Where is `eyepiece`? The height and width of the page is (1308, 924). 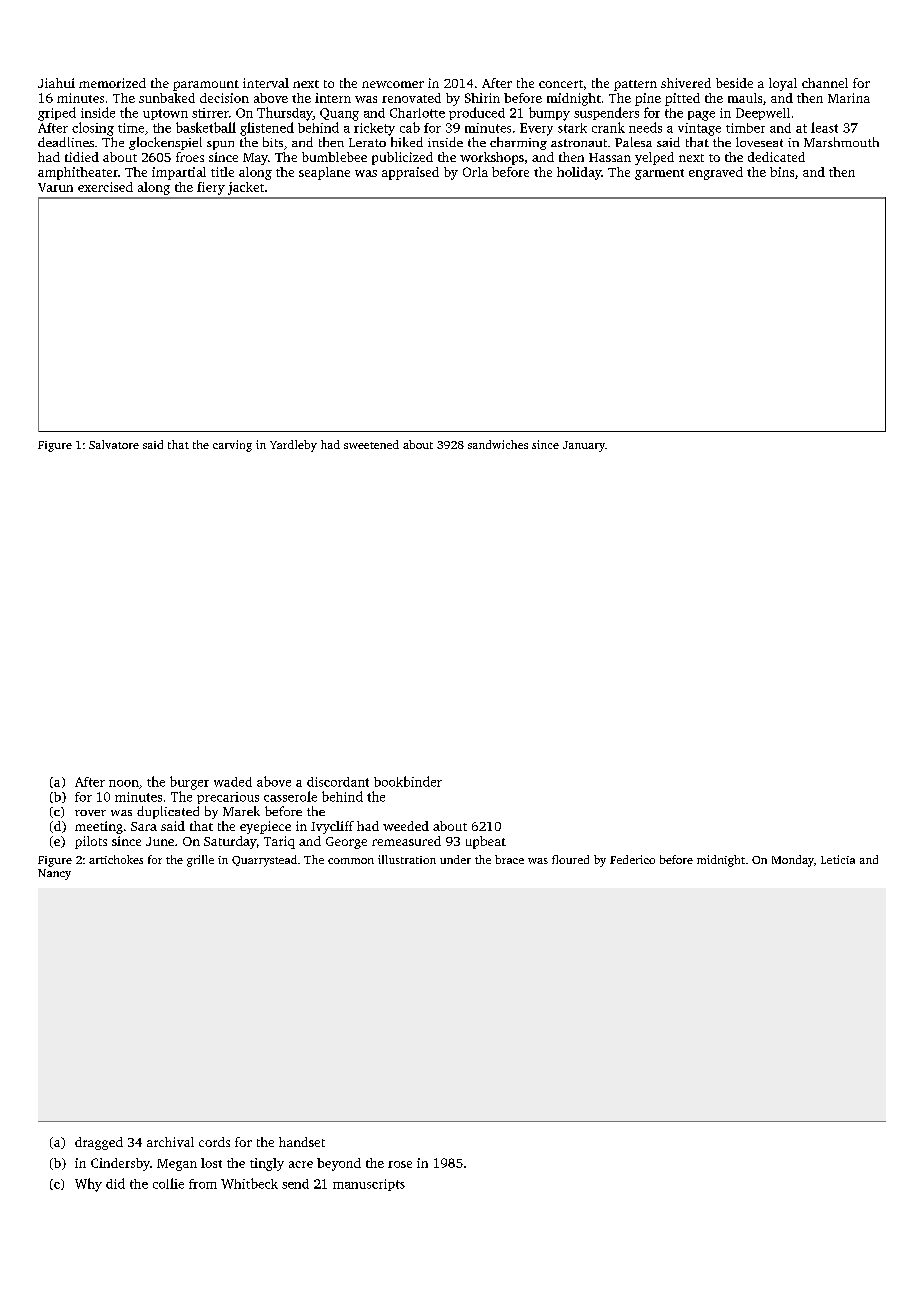
eyepiece is located at coordinates (265, 827).
